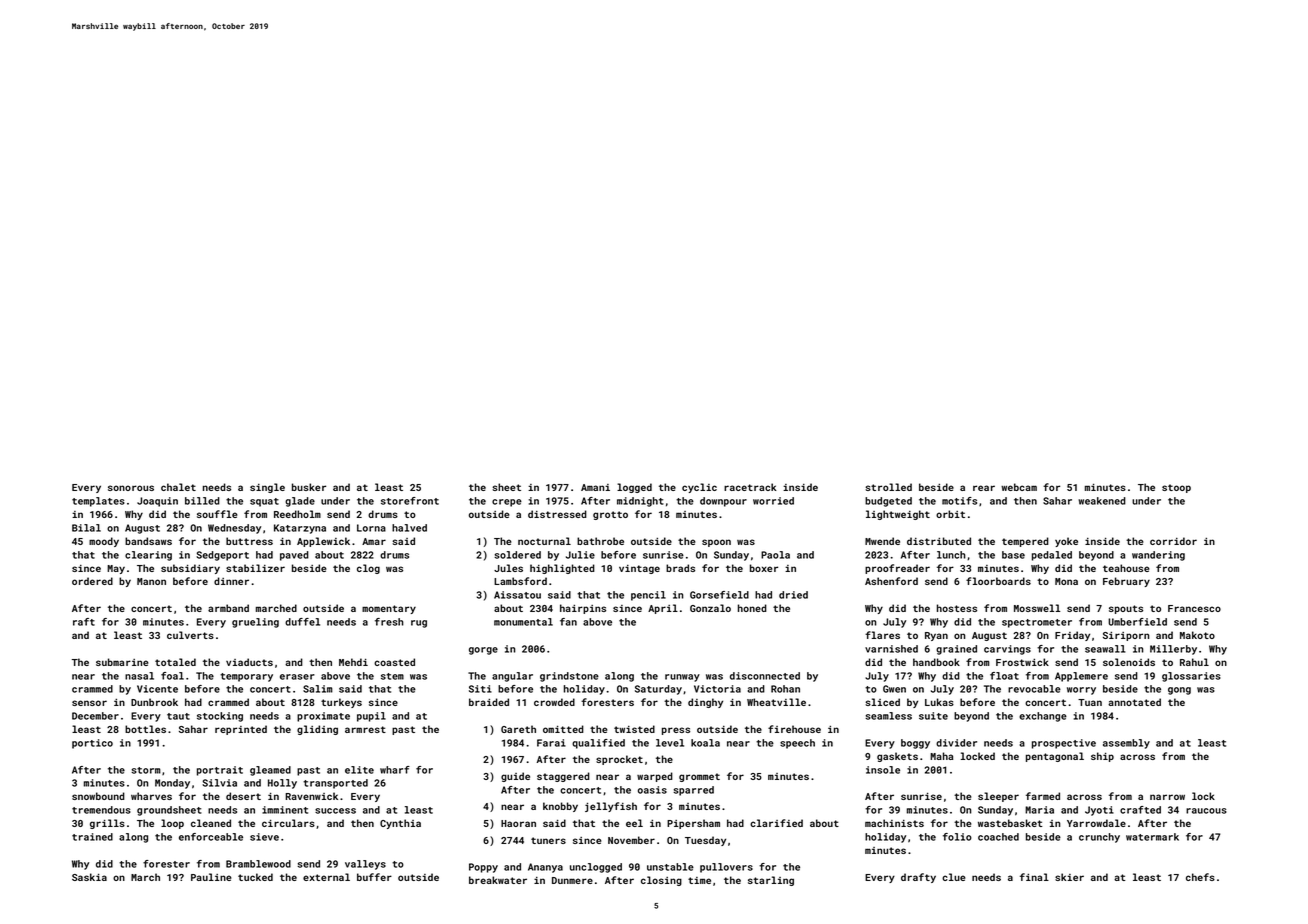 Image resolution: width=1308 pixels, height=924 pixels. I want to click on lunch, so click(951, 555).
